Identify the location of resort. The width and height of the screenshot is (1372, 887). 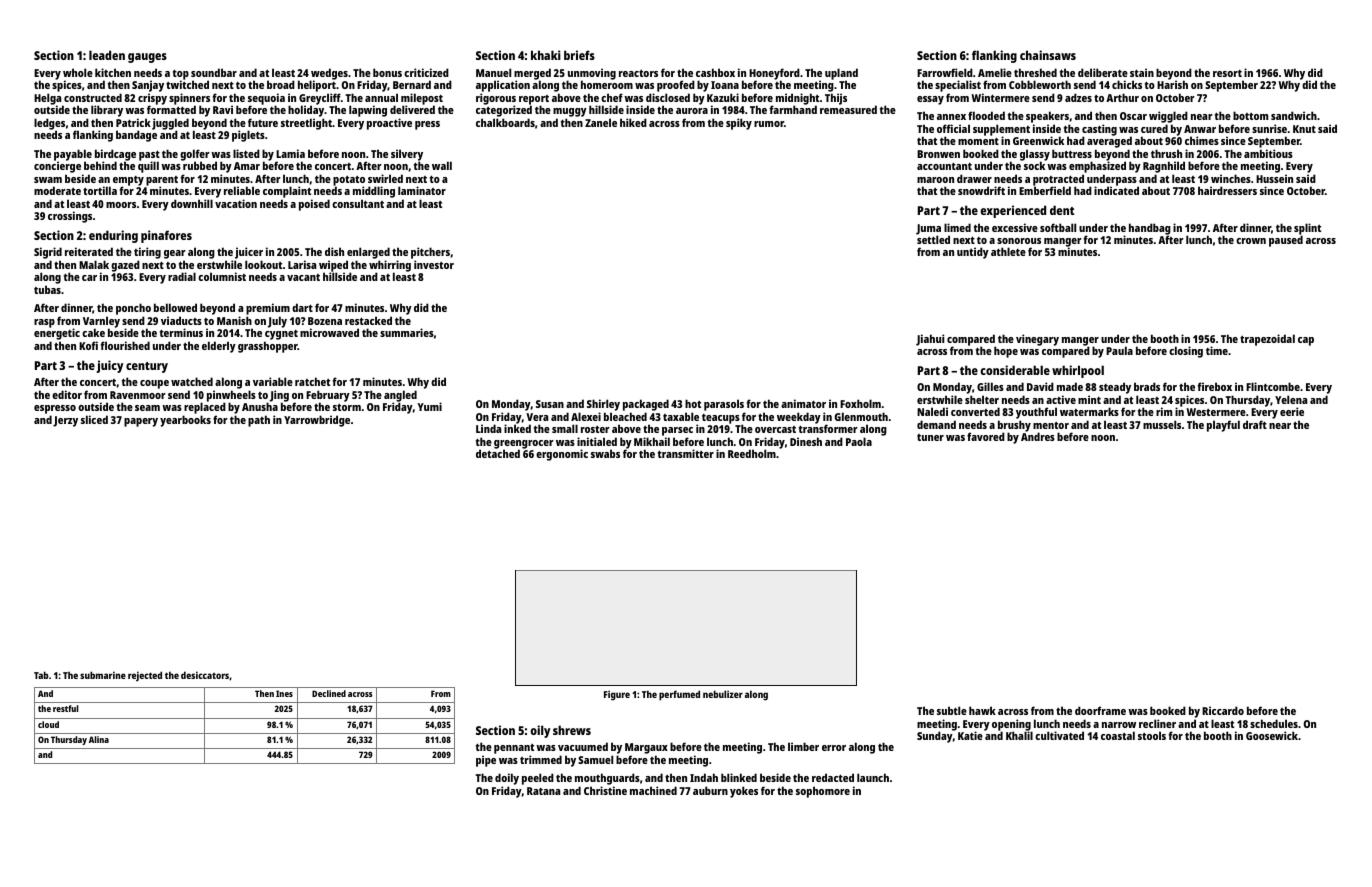
(1227, 73).
